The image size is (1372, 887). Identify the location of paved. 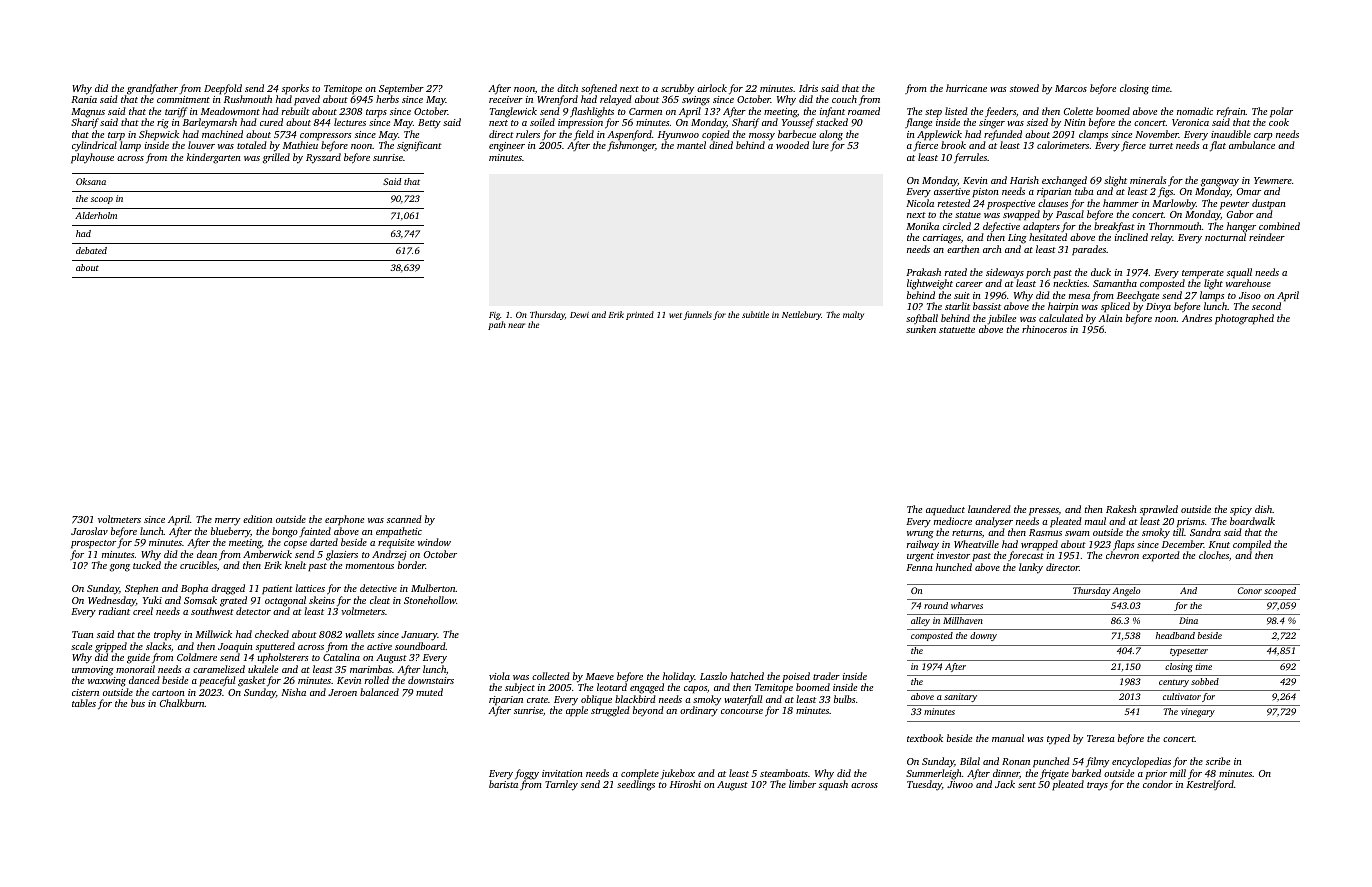
(307, 100).
